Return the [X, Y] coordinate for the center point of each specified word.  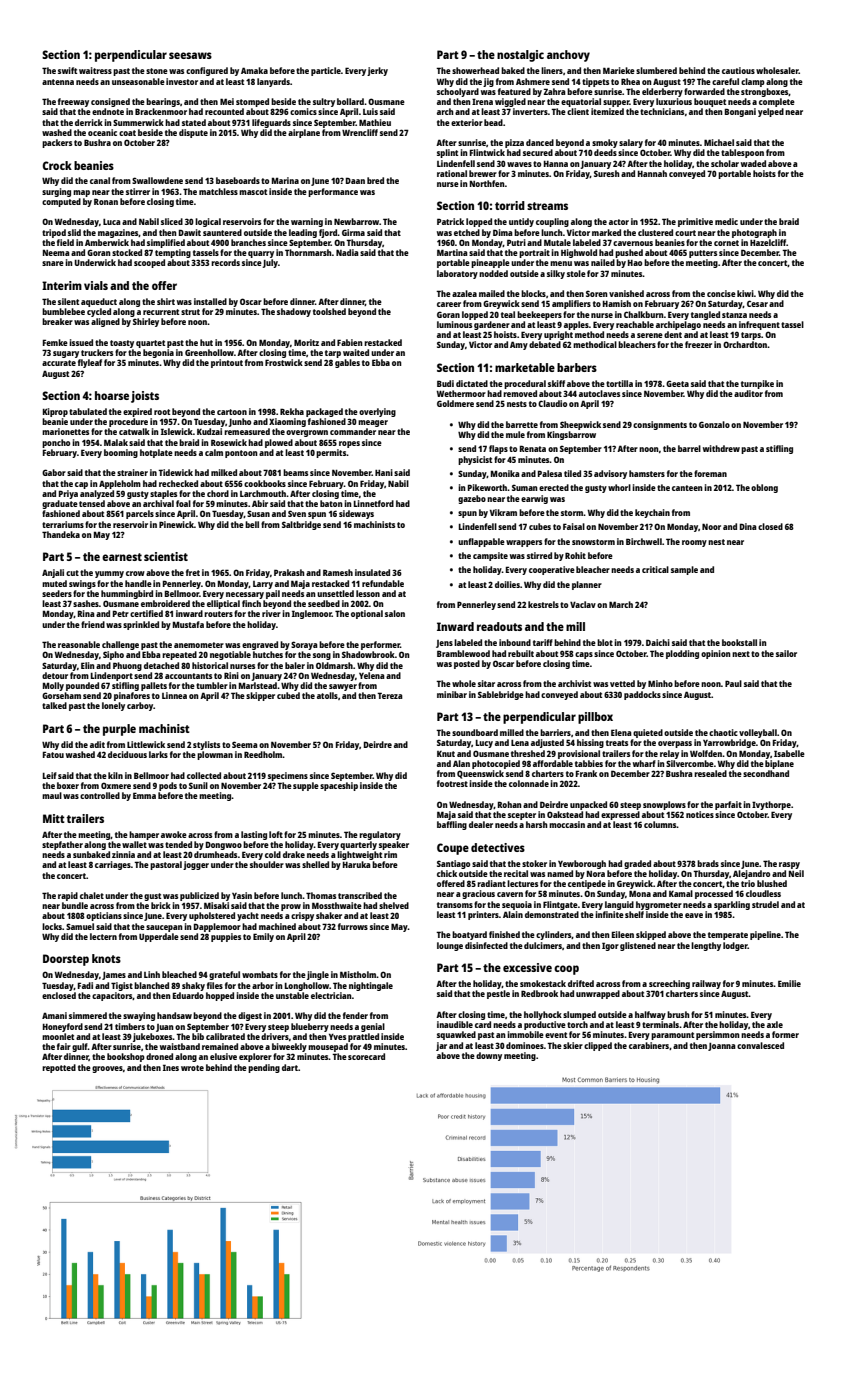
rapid [68, 896]
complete [777, 102]
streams [547, 206]
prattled [363, 1037]
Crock [57, 165]
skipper [260, 696]
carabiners [649, 1045]
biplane [779, 764]
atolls [327, 695]
